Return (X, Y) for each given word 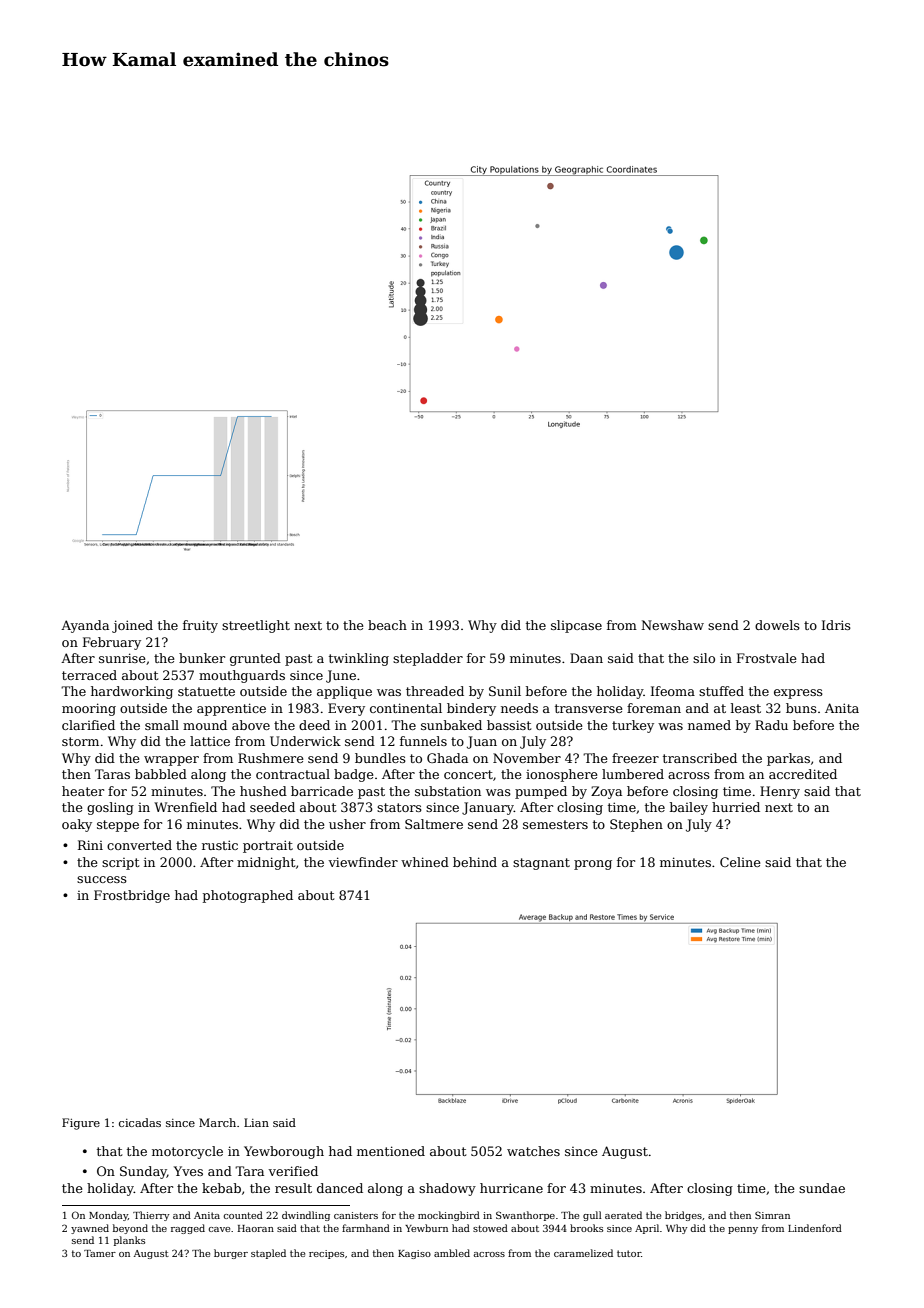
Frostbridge (132, 896)
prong (593, 865)
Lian (256, 1122)
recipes (326, 1254)
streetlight (256, 626)
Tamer (100, 1253)
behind (475, 862)
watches (533, 1151)
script (120, 864)
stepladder (428, 659)
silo (704, 658)
